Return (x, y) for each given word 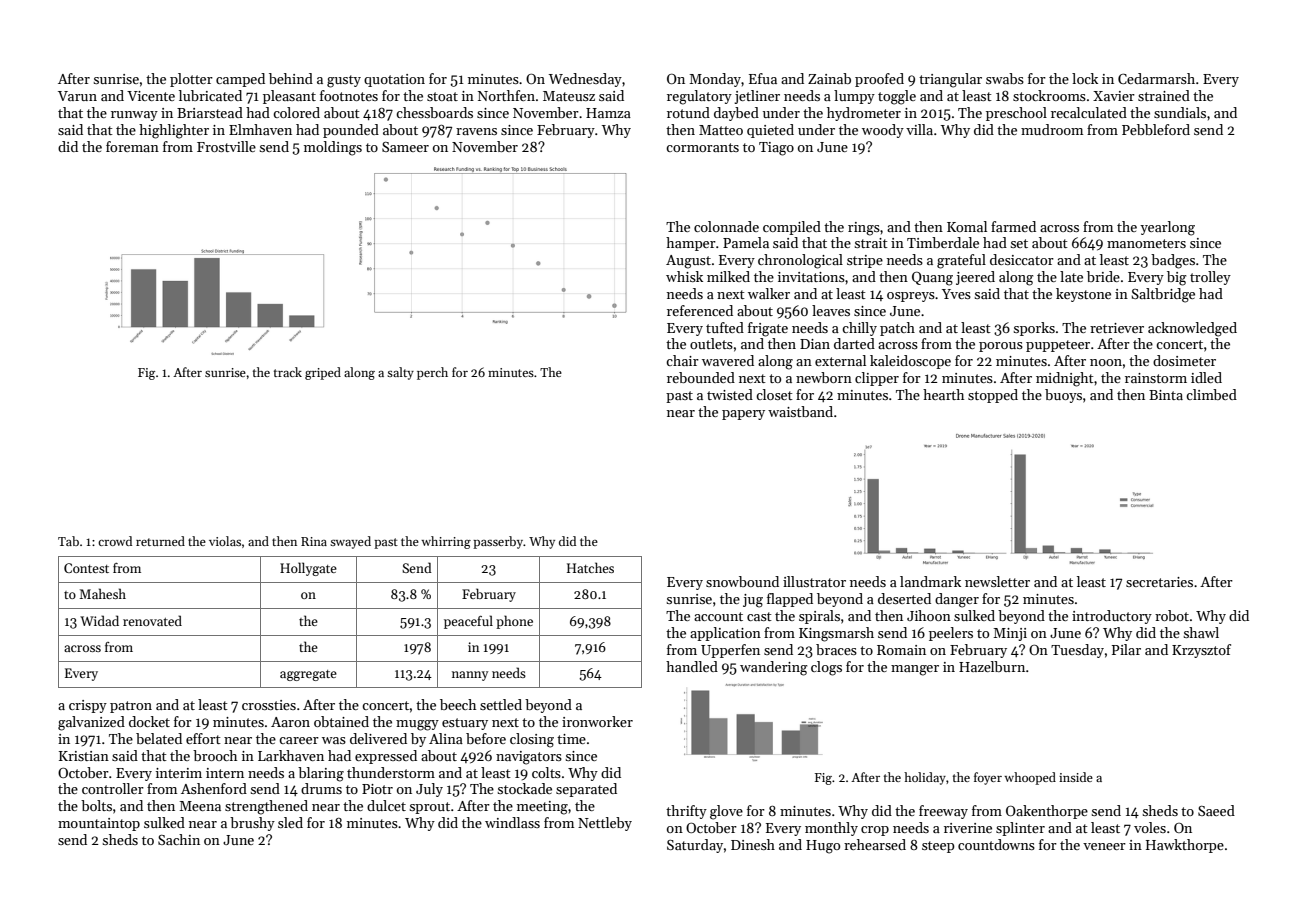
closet (774, 394)
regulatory (699, 97)
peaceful (468, 622)
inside (1076, 777)
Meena (200, 806)
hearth (943, 394)
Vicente (151, 96)
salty (400, 373)
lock (1085, 78)
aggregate (308, 675)
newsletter (997, 581)
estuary (465, 724)
